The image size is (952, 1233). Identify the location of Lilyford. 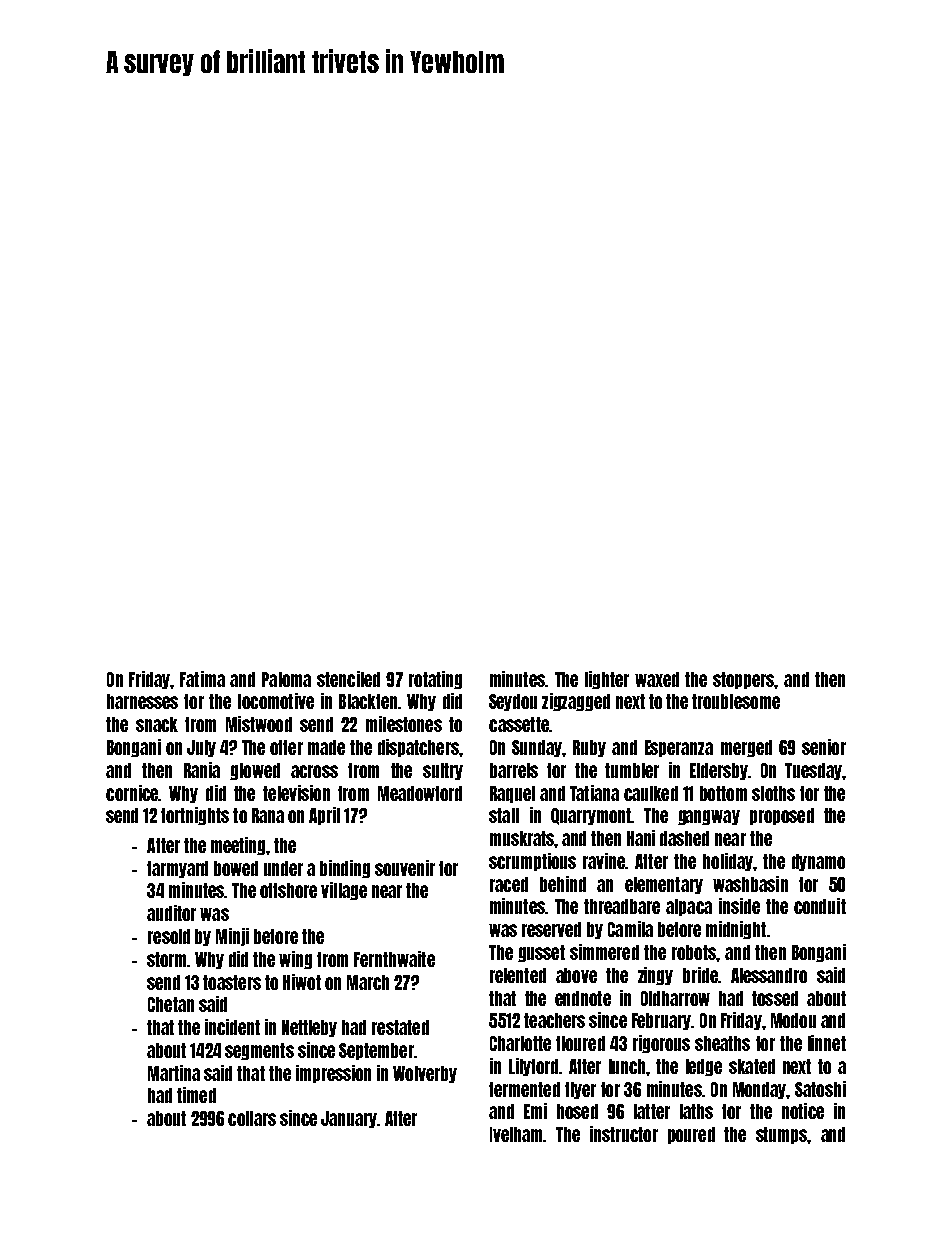
(533, 1067).
